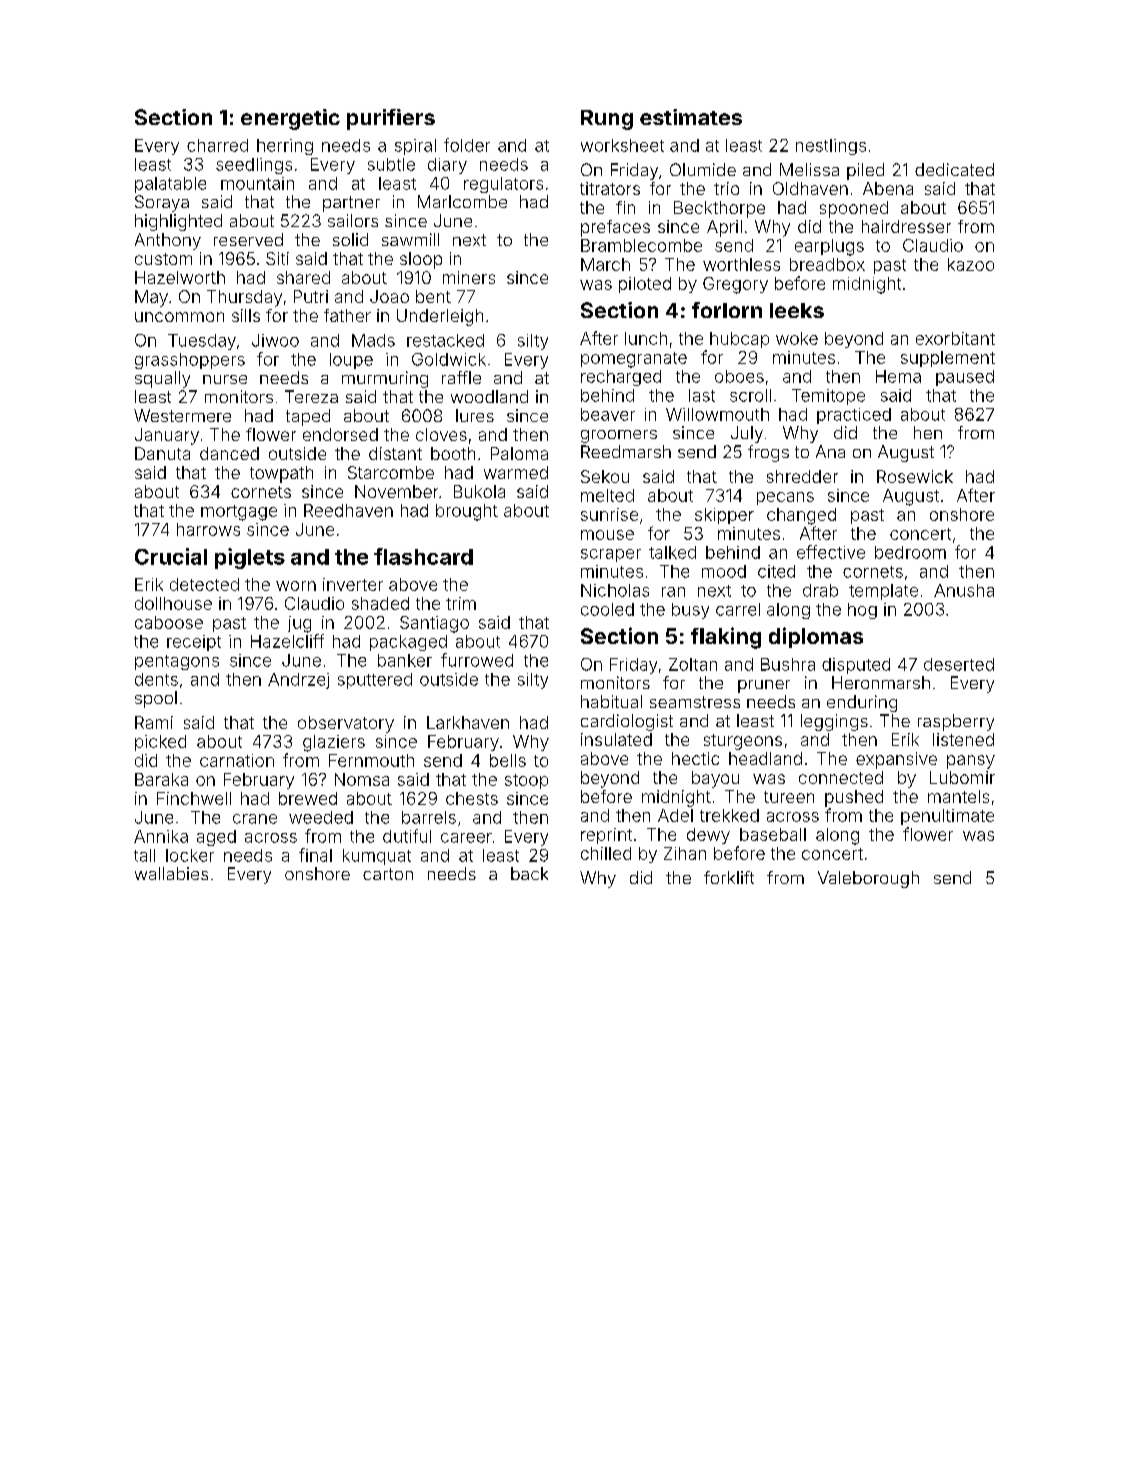  I want to click on baseball, so click(773, 834).
